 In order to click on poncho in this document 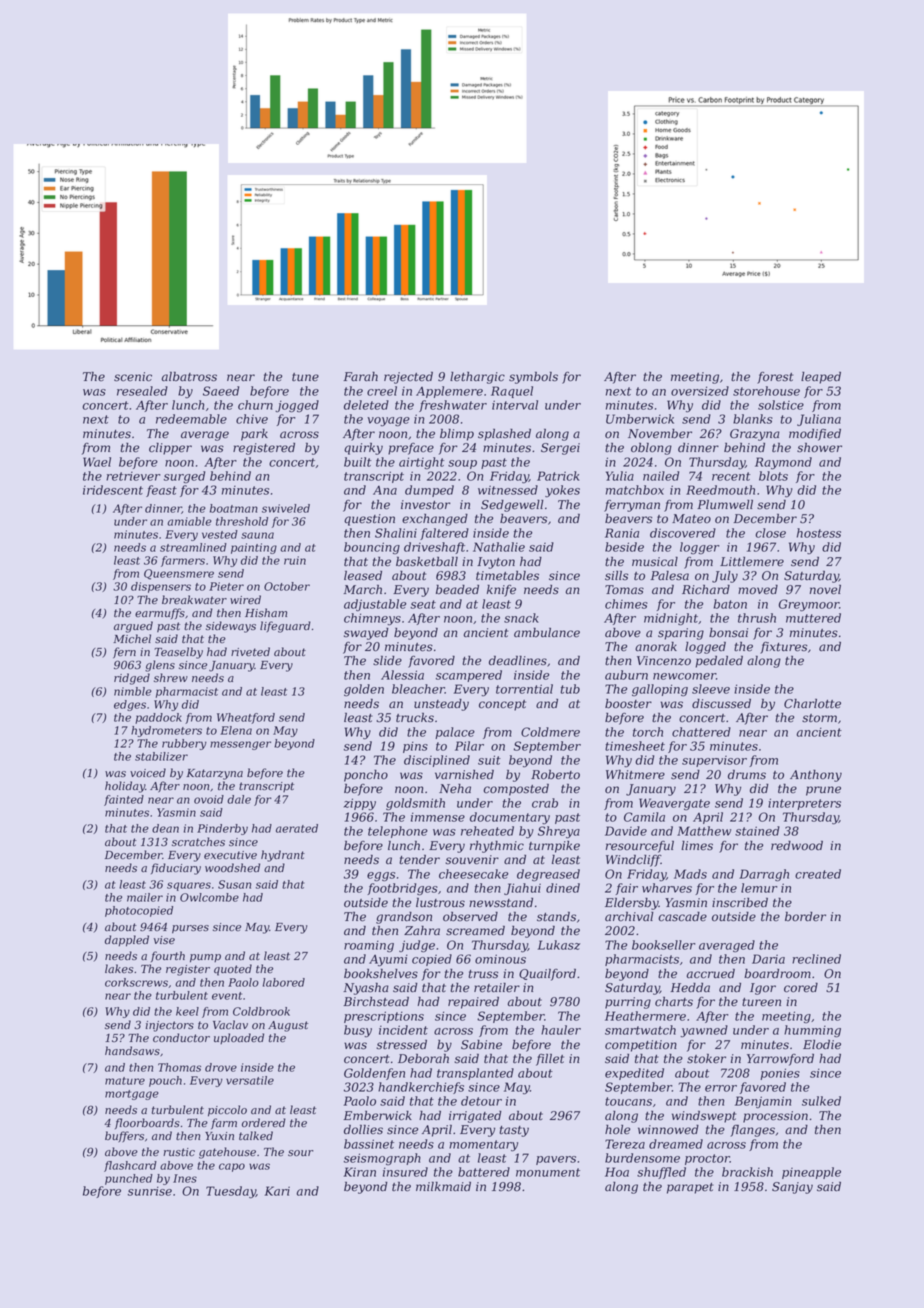, I will do `click(366, 776)`.
